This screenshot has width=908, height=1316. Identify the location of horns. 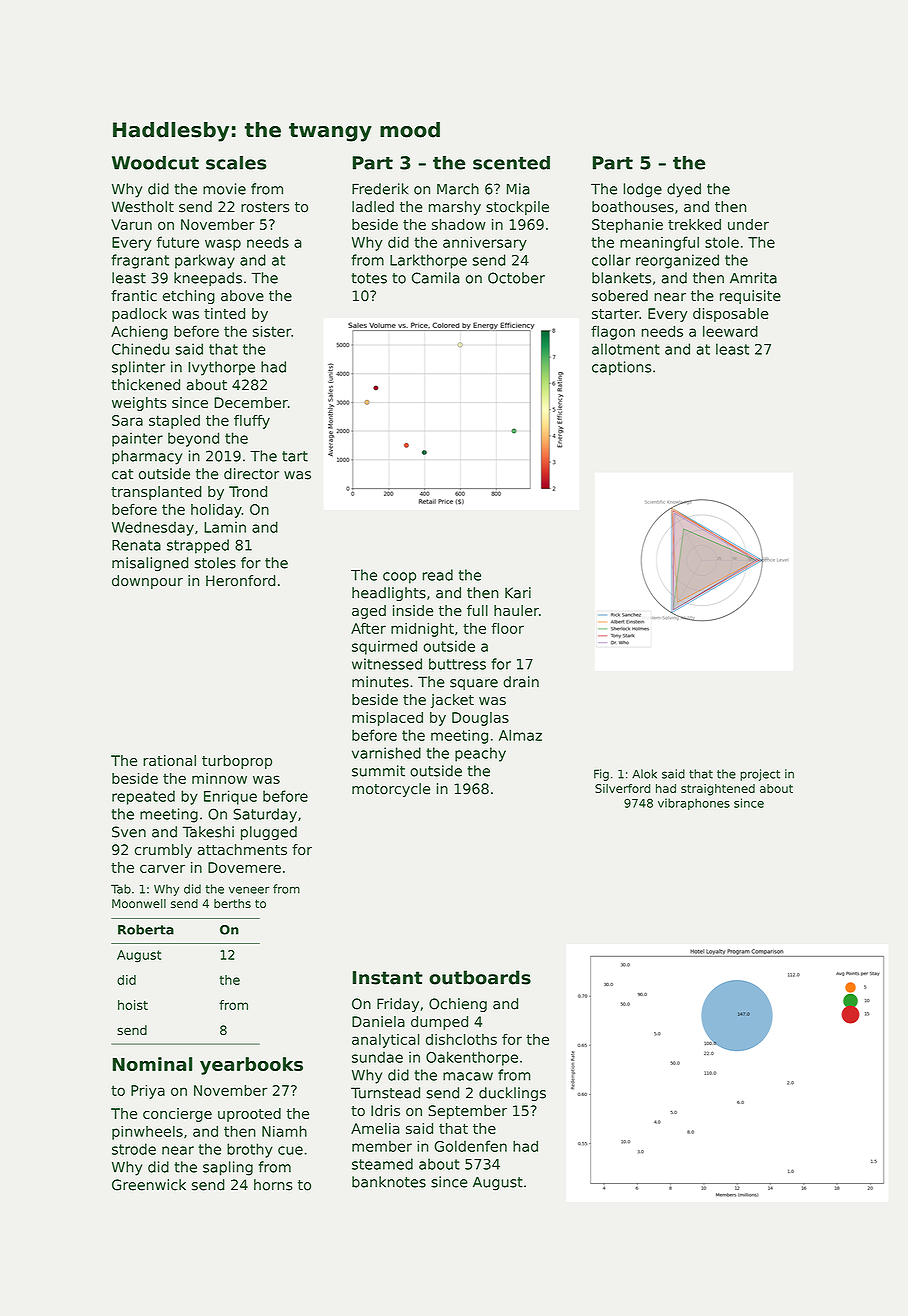
(273, 1185).
